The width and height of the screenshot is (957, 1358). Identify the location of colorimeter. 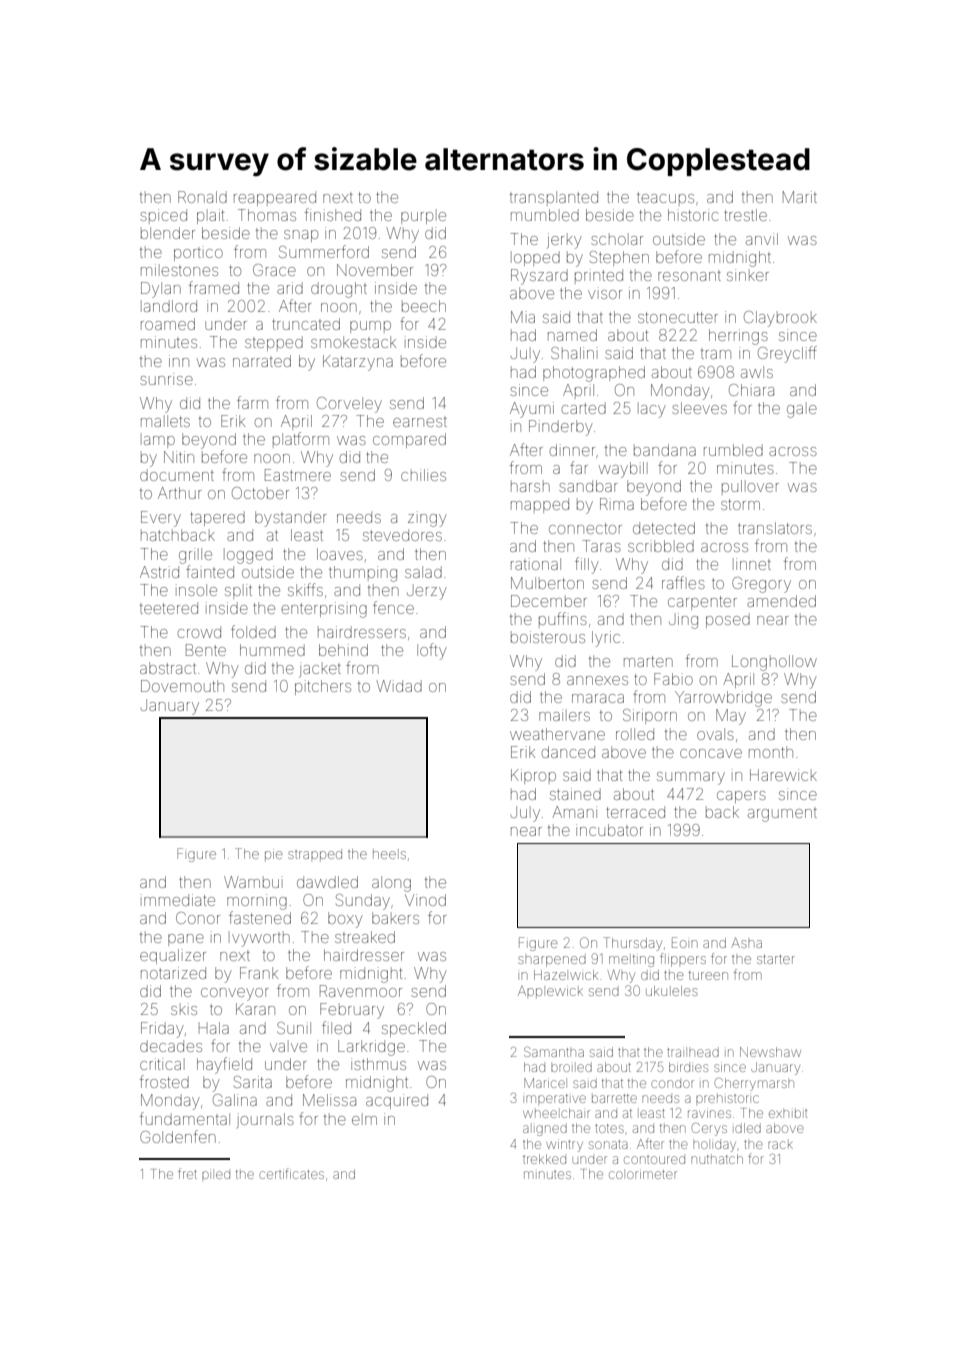
(643, 1174).
